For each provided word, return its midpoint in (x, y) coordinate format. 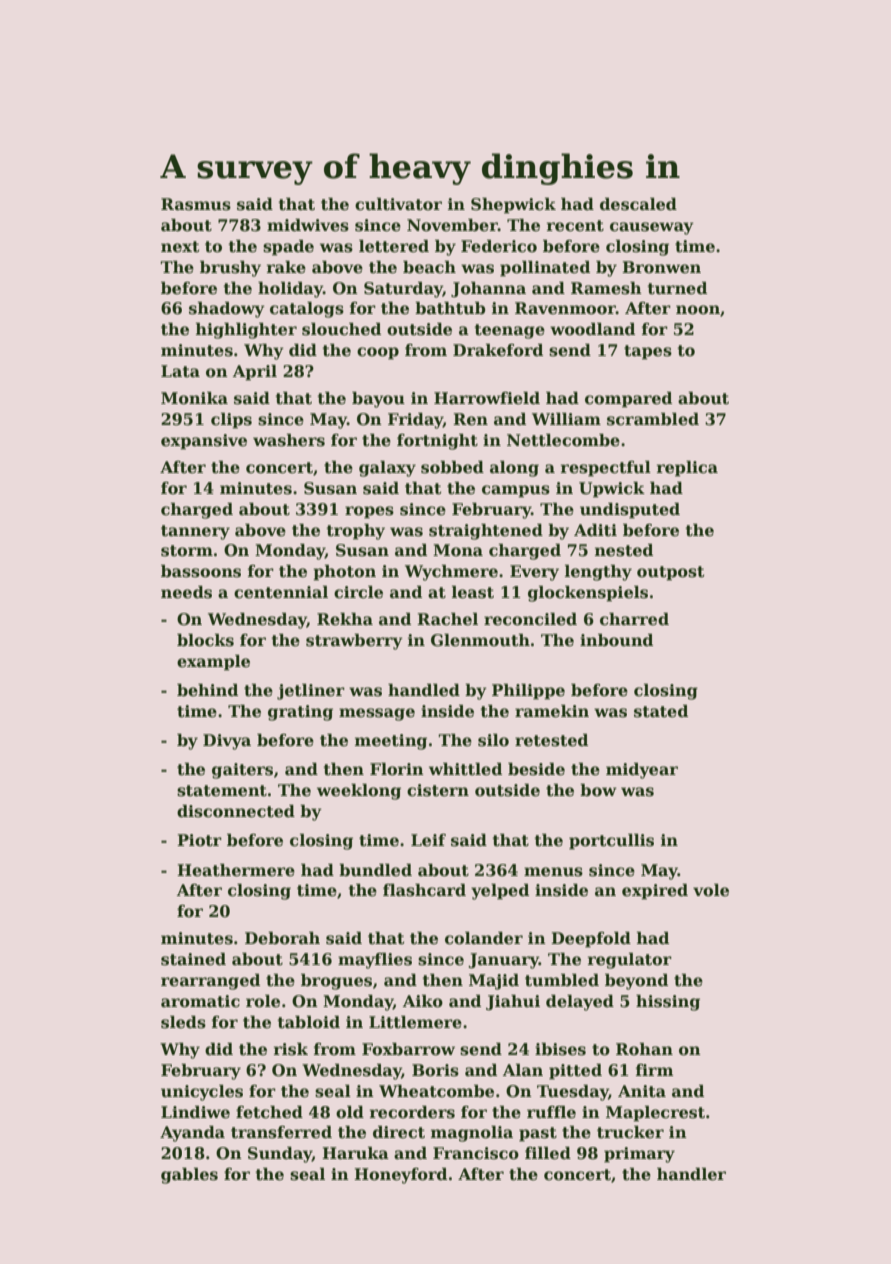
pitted (575, 1072)
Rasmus (196, 204)
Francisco (476, 1153)
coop (378, 353)
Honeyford (400, 1176)
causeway (652, 228)
